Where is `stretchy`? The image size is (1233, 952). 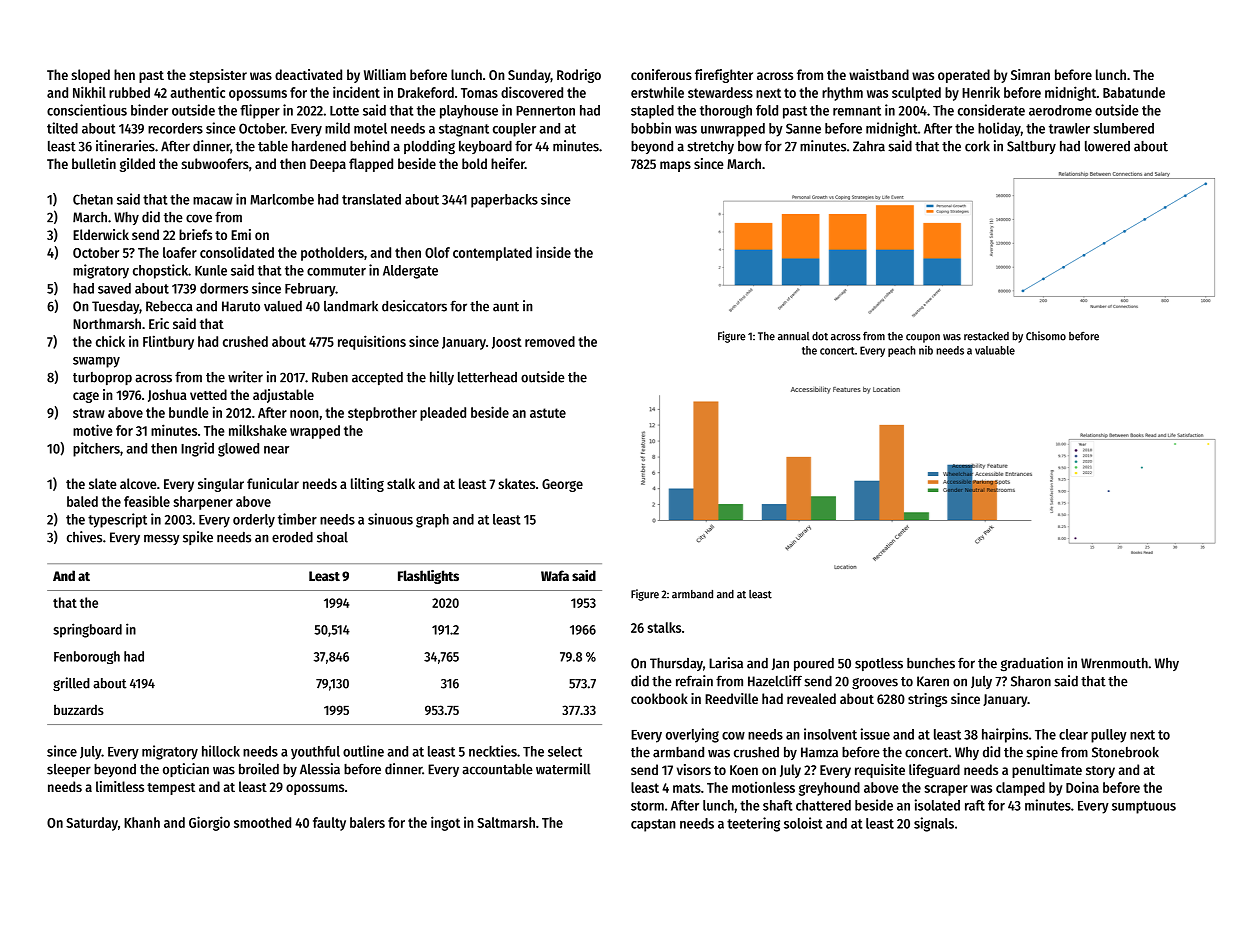
stretchy is located at coordinates (710, 147).
